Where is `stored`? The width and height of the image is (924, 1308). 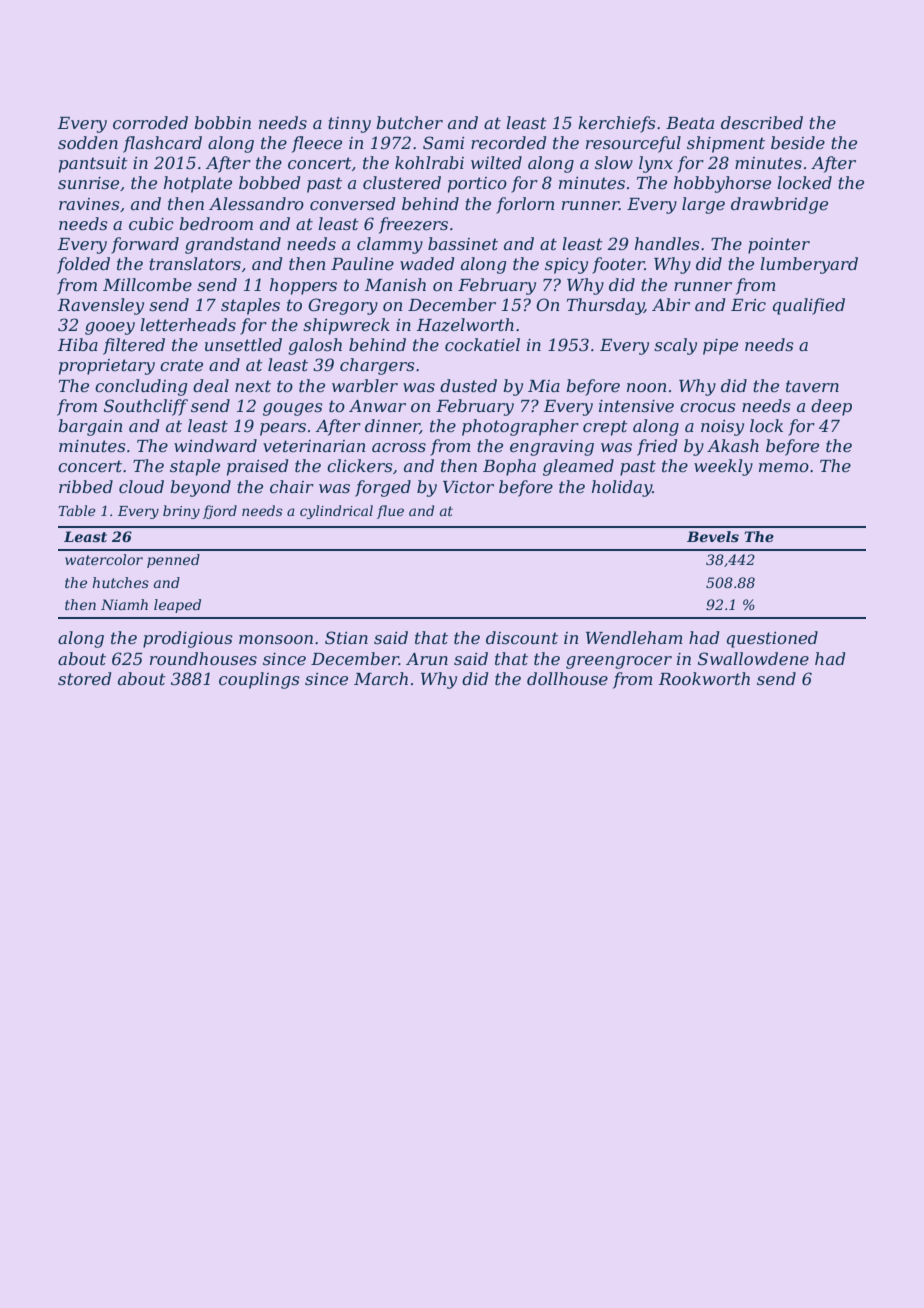 stored is located at coordinates (84, 678).
